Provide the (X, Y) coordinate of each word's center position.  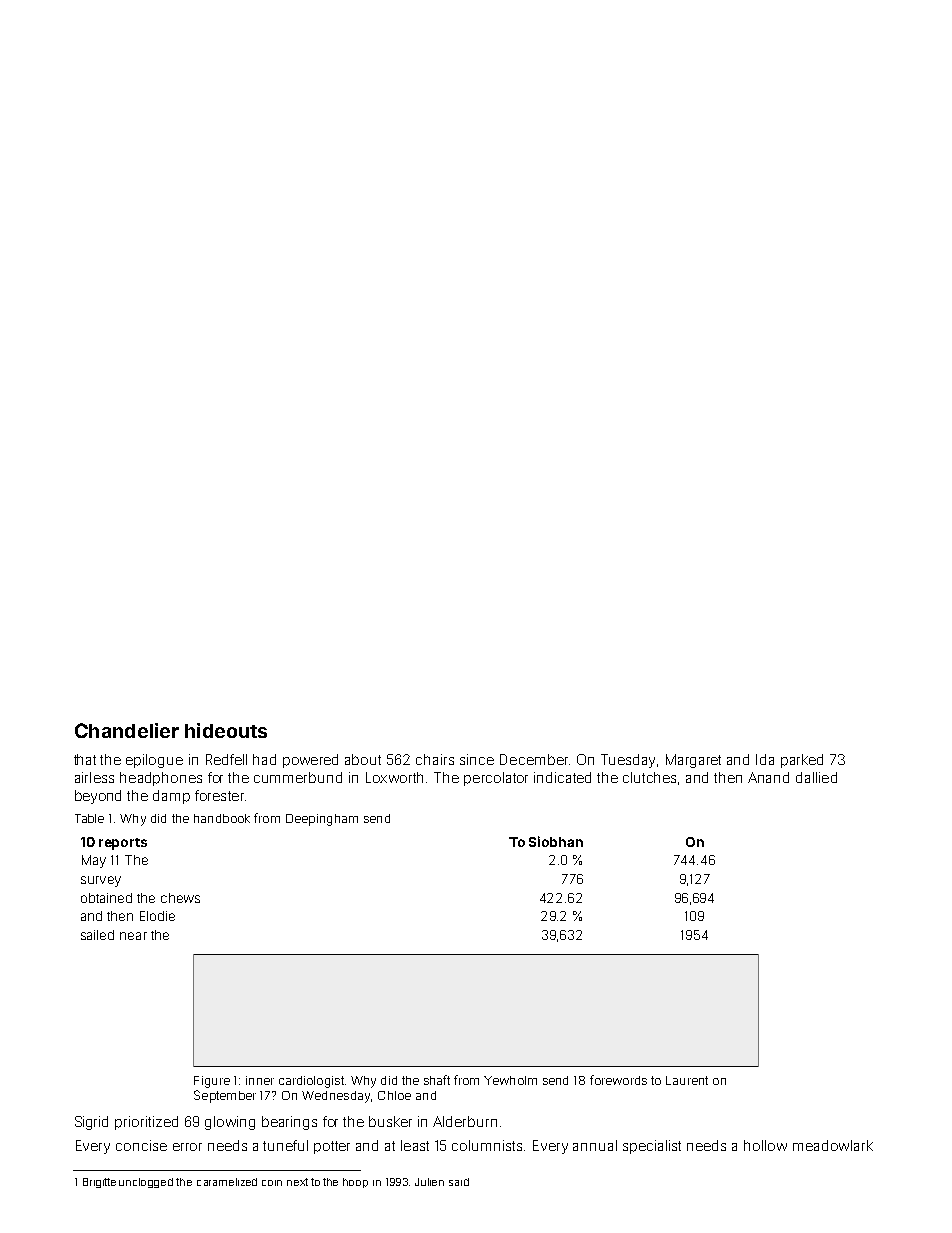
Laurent (687, 1080)
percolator (496, 779)
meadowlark (833, 1145)
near (133, 936)
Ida (765, 759)
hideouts (226, 730)
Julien (429, 1182)
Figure (212, 1082)
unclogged (146, 1183)
